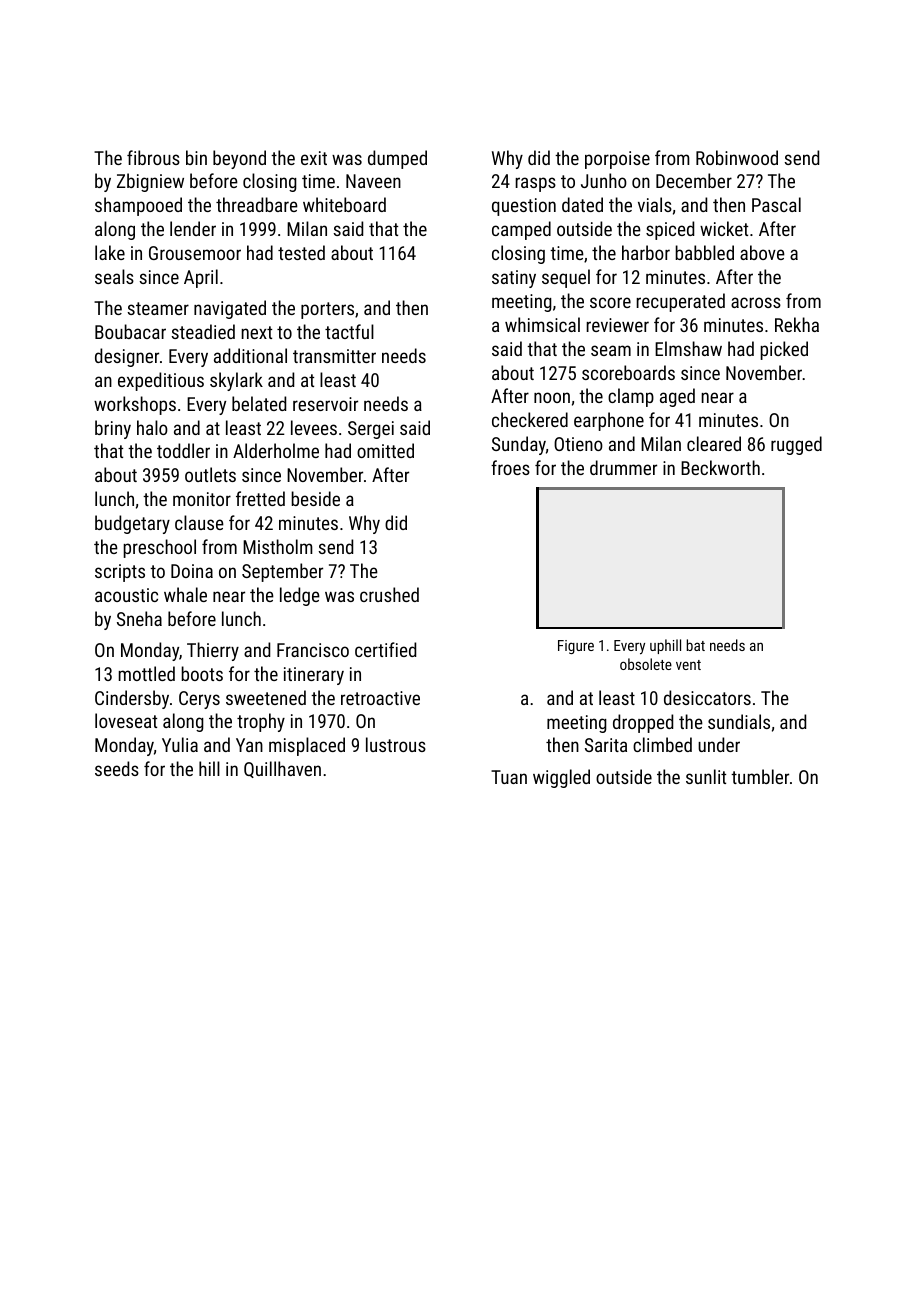  I want to click on Quillhaven, so click(282, 769).
